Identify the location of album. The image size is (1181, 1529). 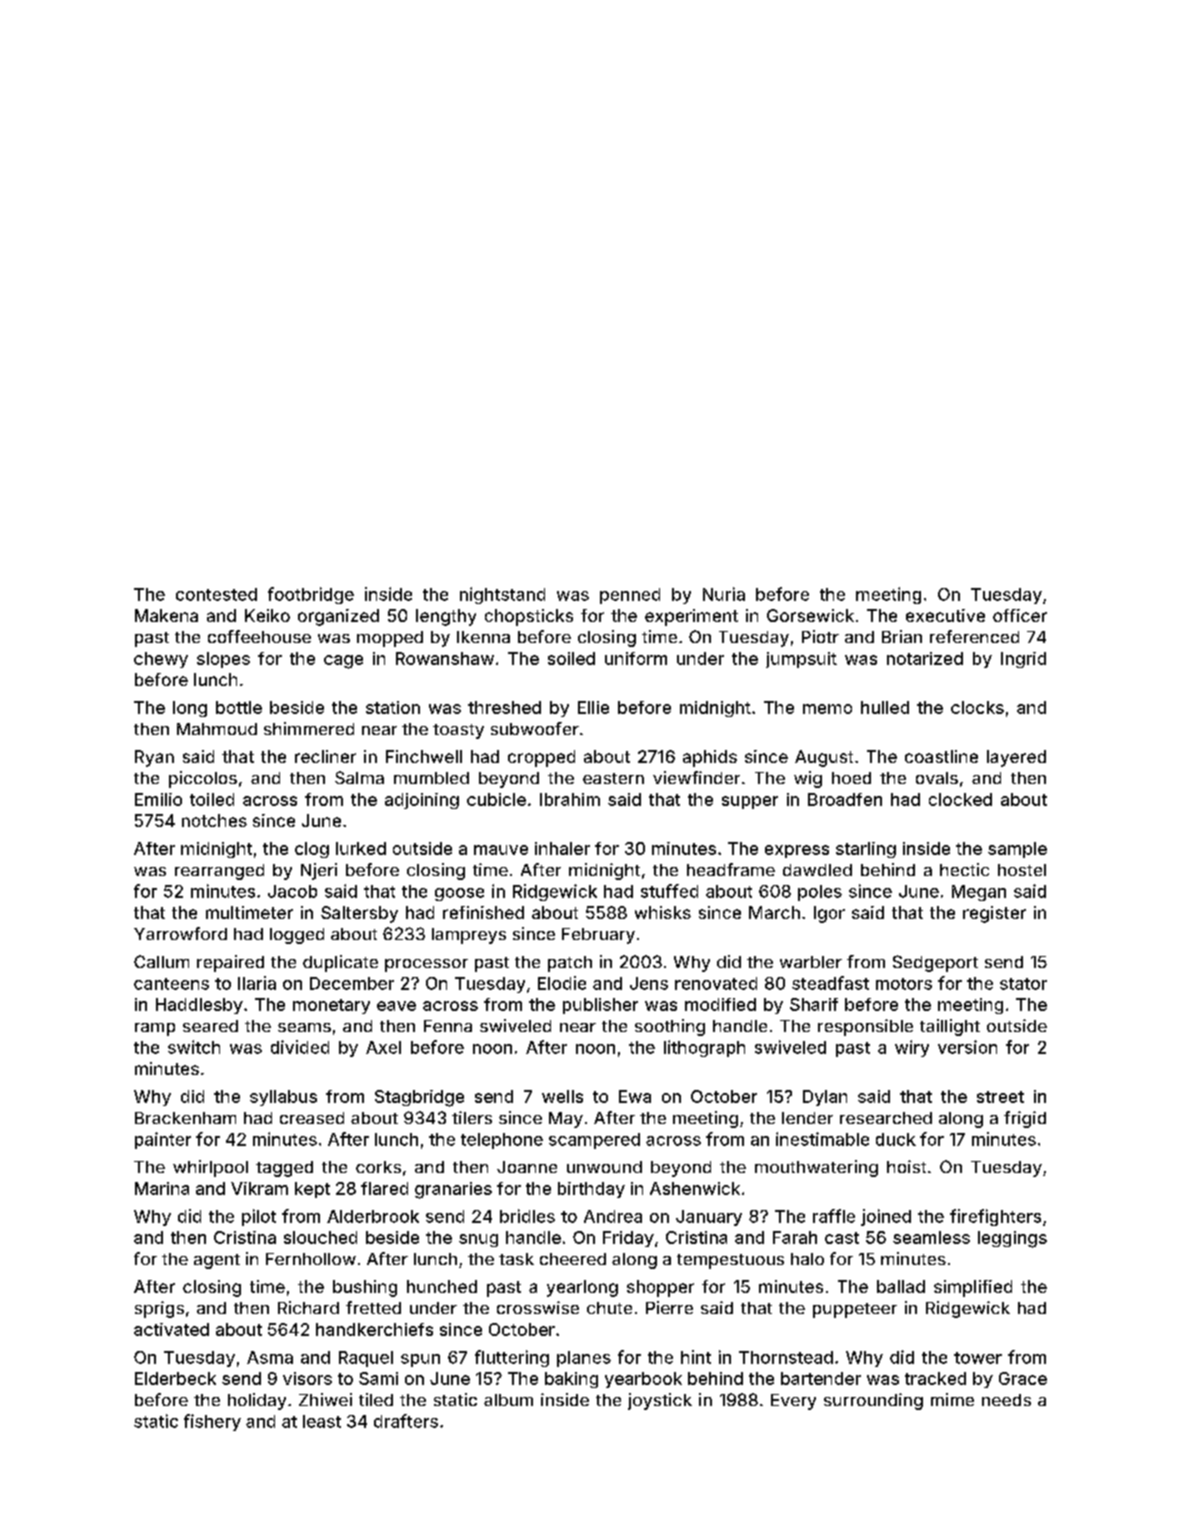
(508, 1400).
